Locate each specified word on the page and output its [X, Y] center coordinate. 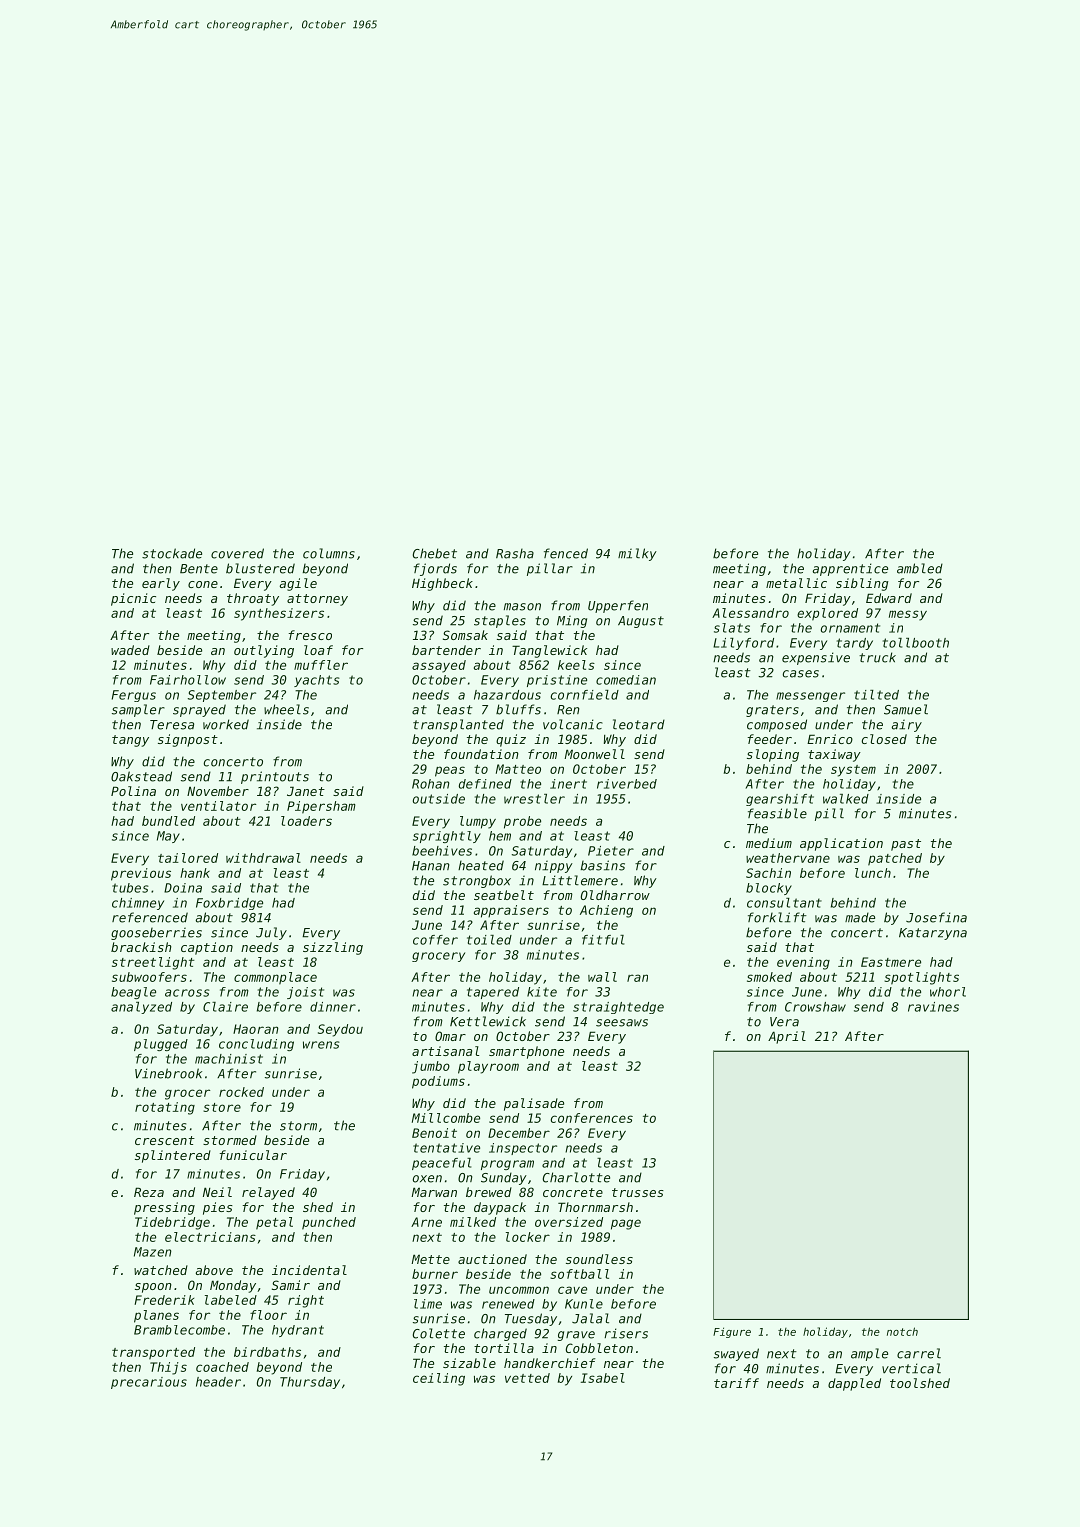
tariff [736, 1383]
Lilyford [743, 644]
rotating [165, 1108]
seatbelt [504, 895]
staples [500, 621]
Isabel [603, 1378]
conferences [592, 1118]
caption [207, 948]
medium [769, 843]
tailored [188, 858]
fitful [603, 940]
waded [130, 650]
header [218, 1382]
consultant [784, 903]
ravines [933, 1007]
